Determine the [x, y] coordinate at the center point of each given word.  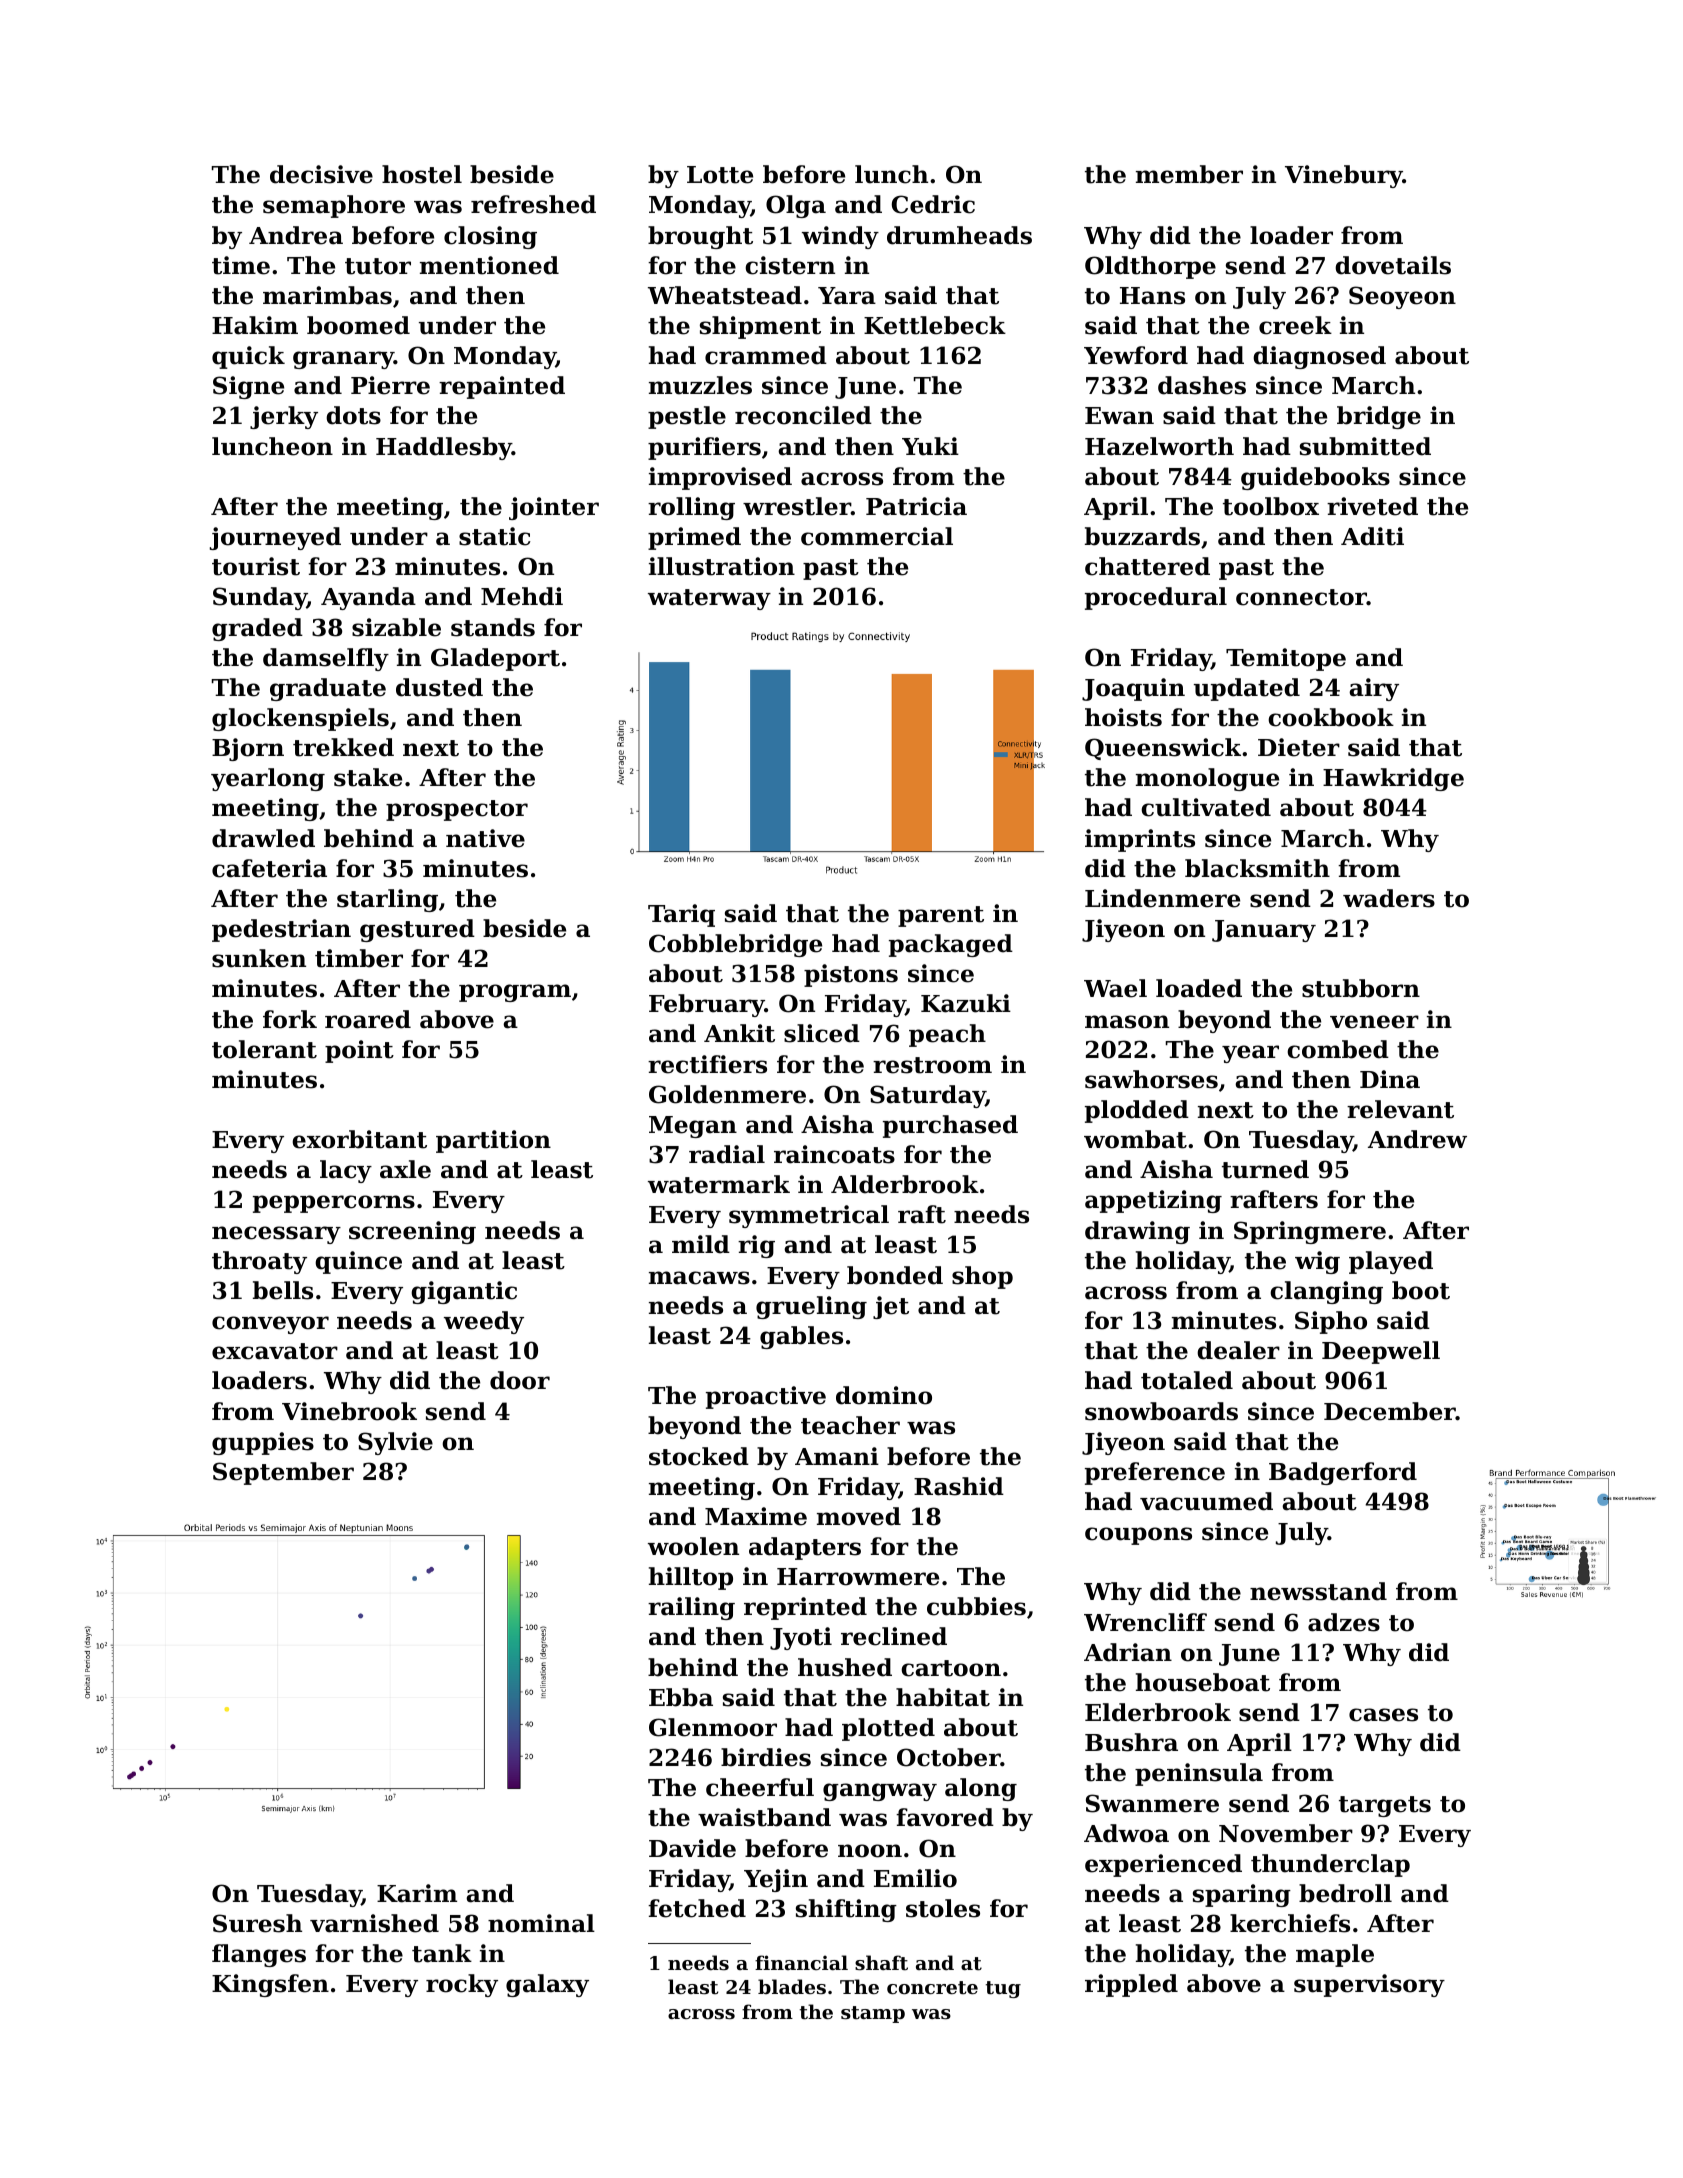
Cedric [933, 204]
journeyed [275, 538]
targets [1385, 1806]
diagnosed [1319, 357]
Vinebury [1344, 176]
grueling [811, 1307]
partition [493, 1141]
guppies [263, 1443]
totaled [1187, 1380]
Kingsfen [270, 1985]
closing [490, 237]
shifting [846, 1910]
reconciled [803, 415]
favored [945, 1817]
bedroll [1345, 1893]
